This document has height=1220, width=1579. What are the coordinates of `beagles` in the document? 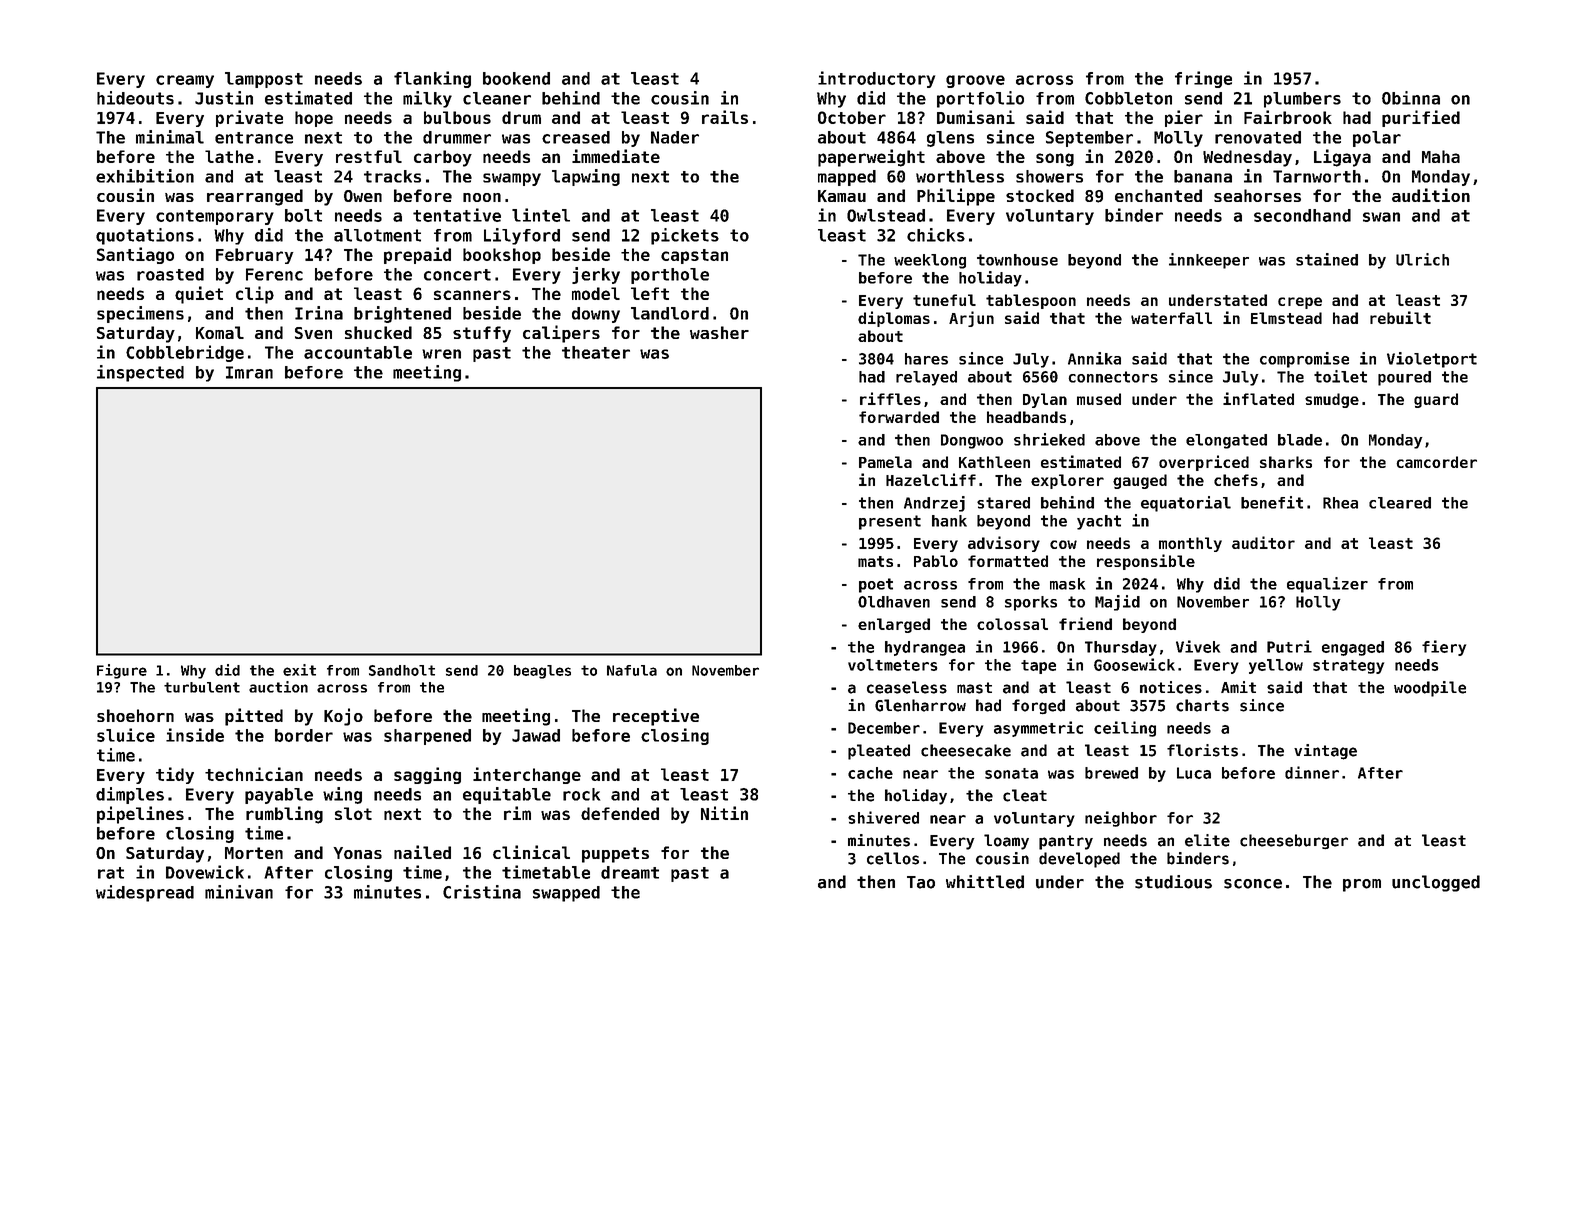 It's located at (542, 672).
